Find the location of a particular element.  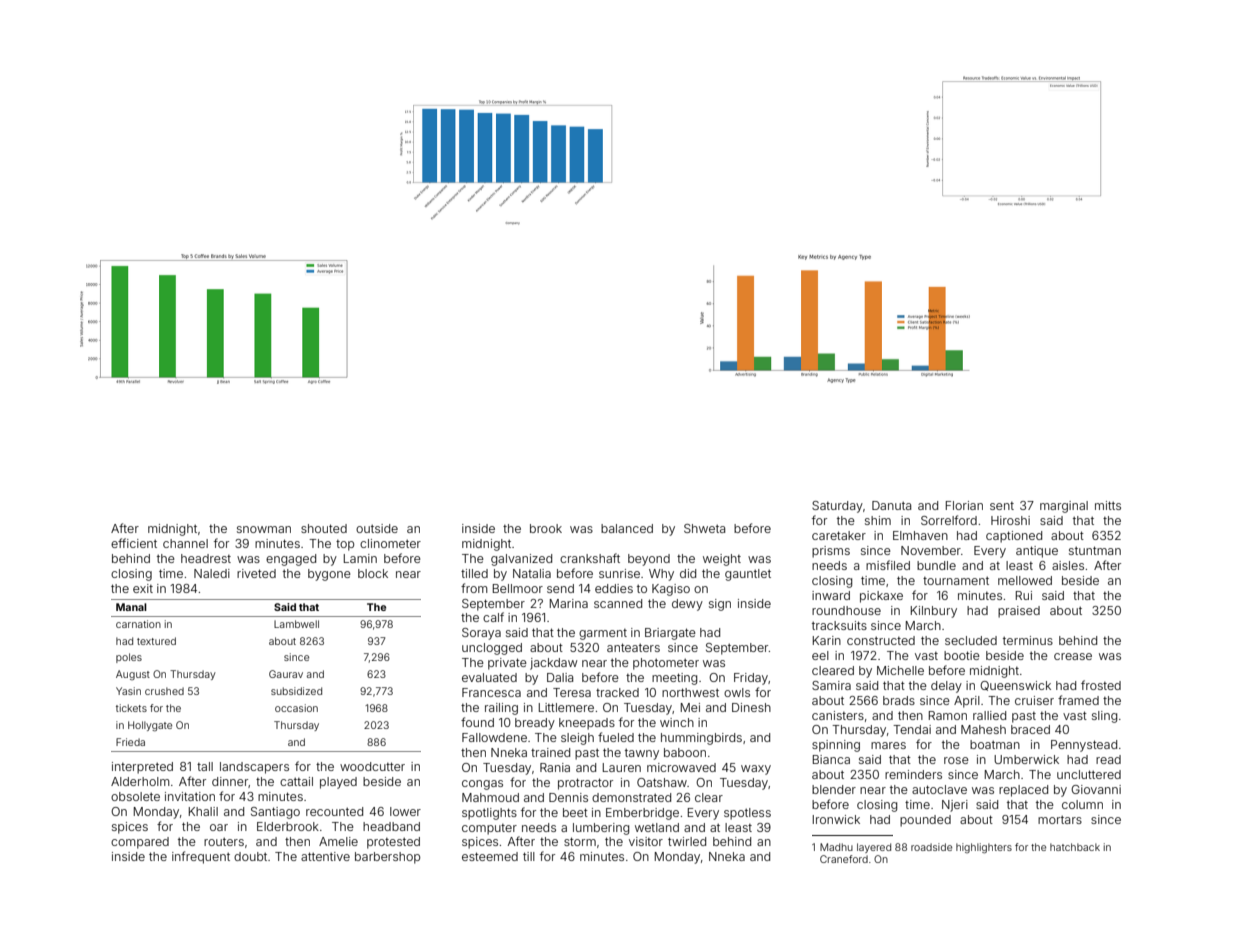

tawny is located at coordinates (642, 754).
